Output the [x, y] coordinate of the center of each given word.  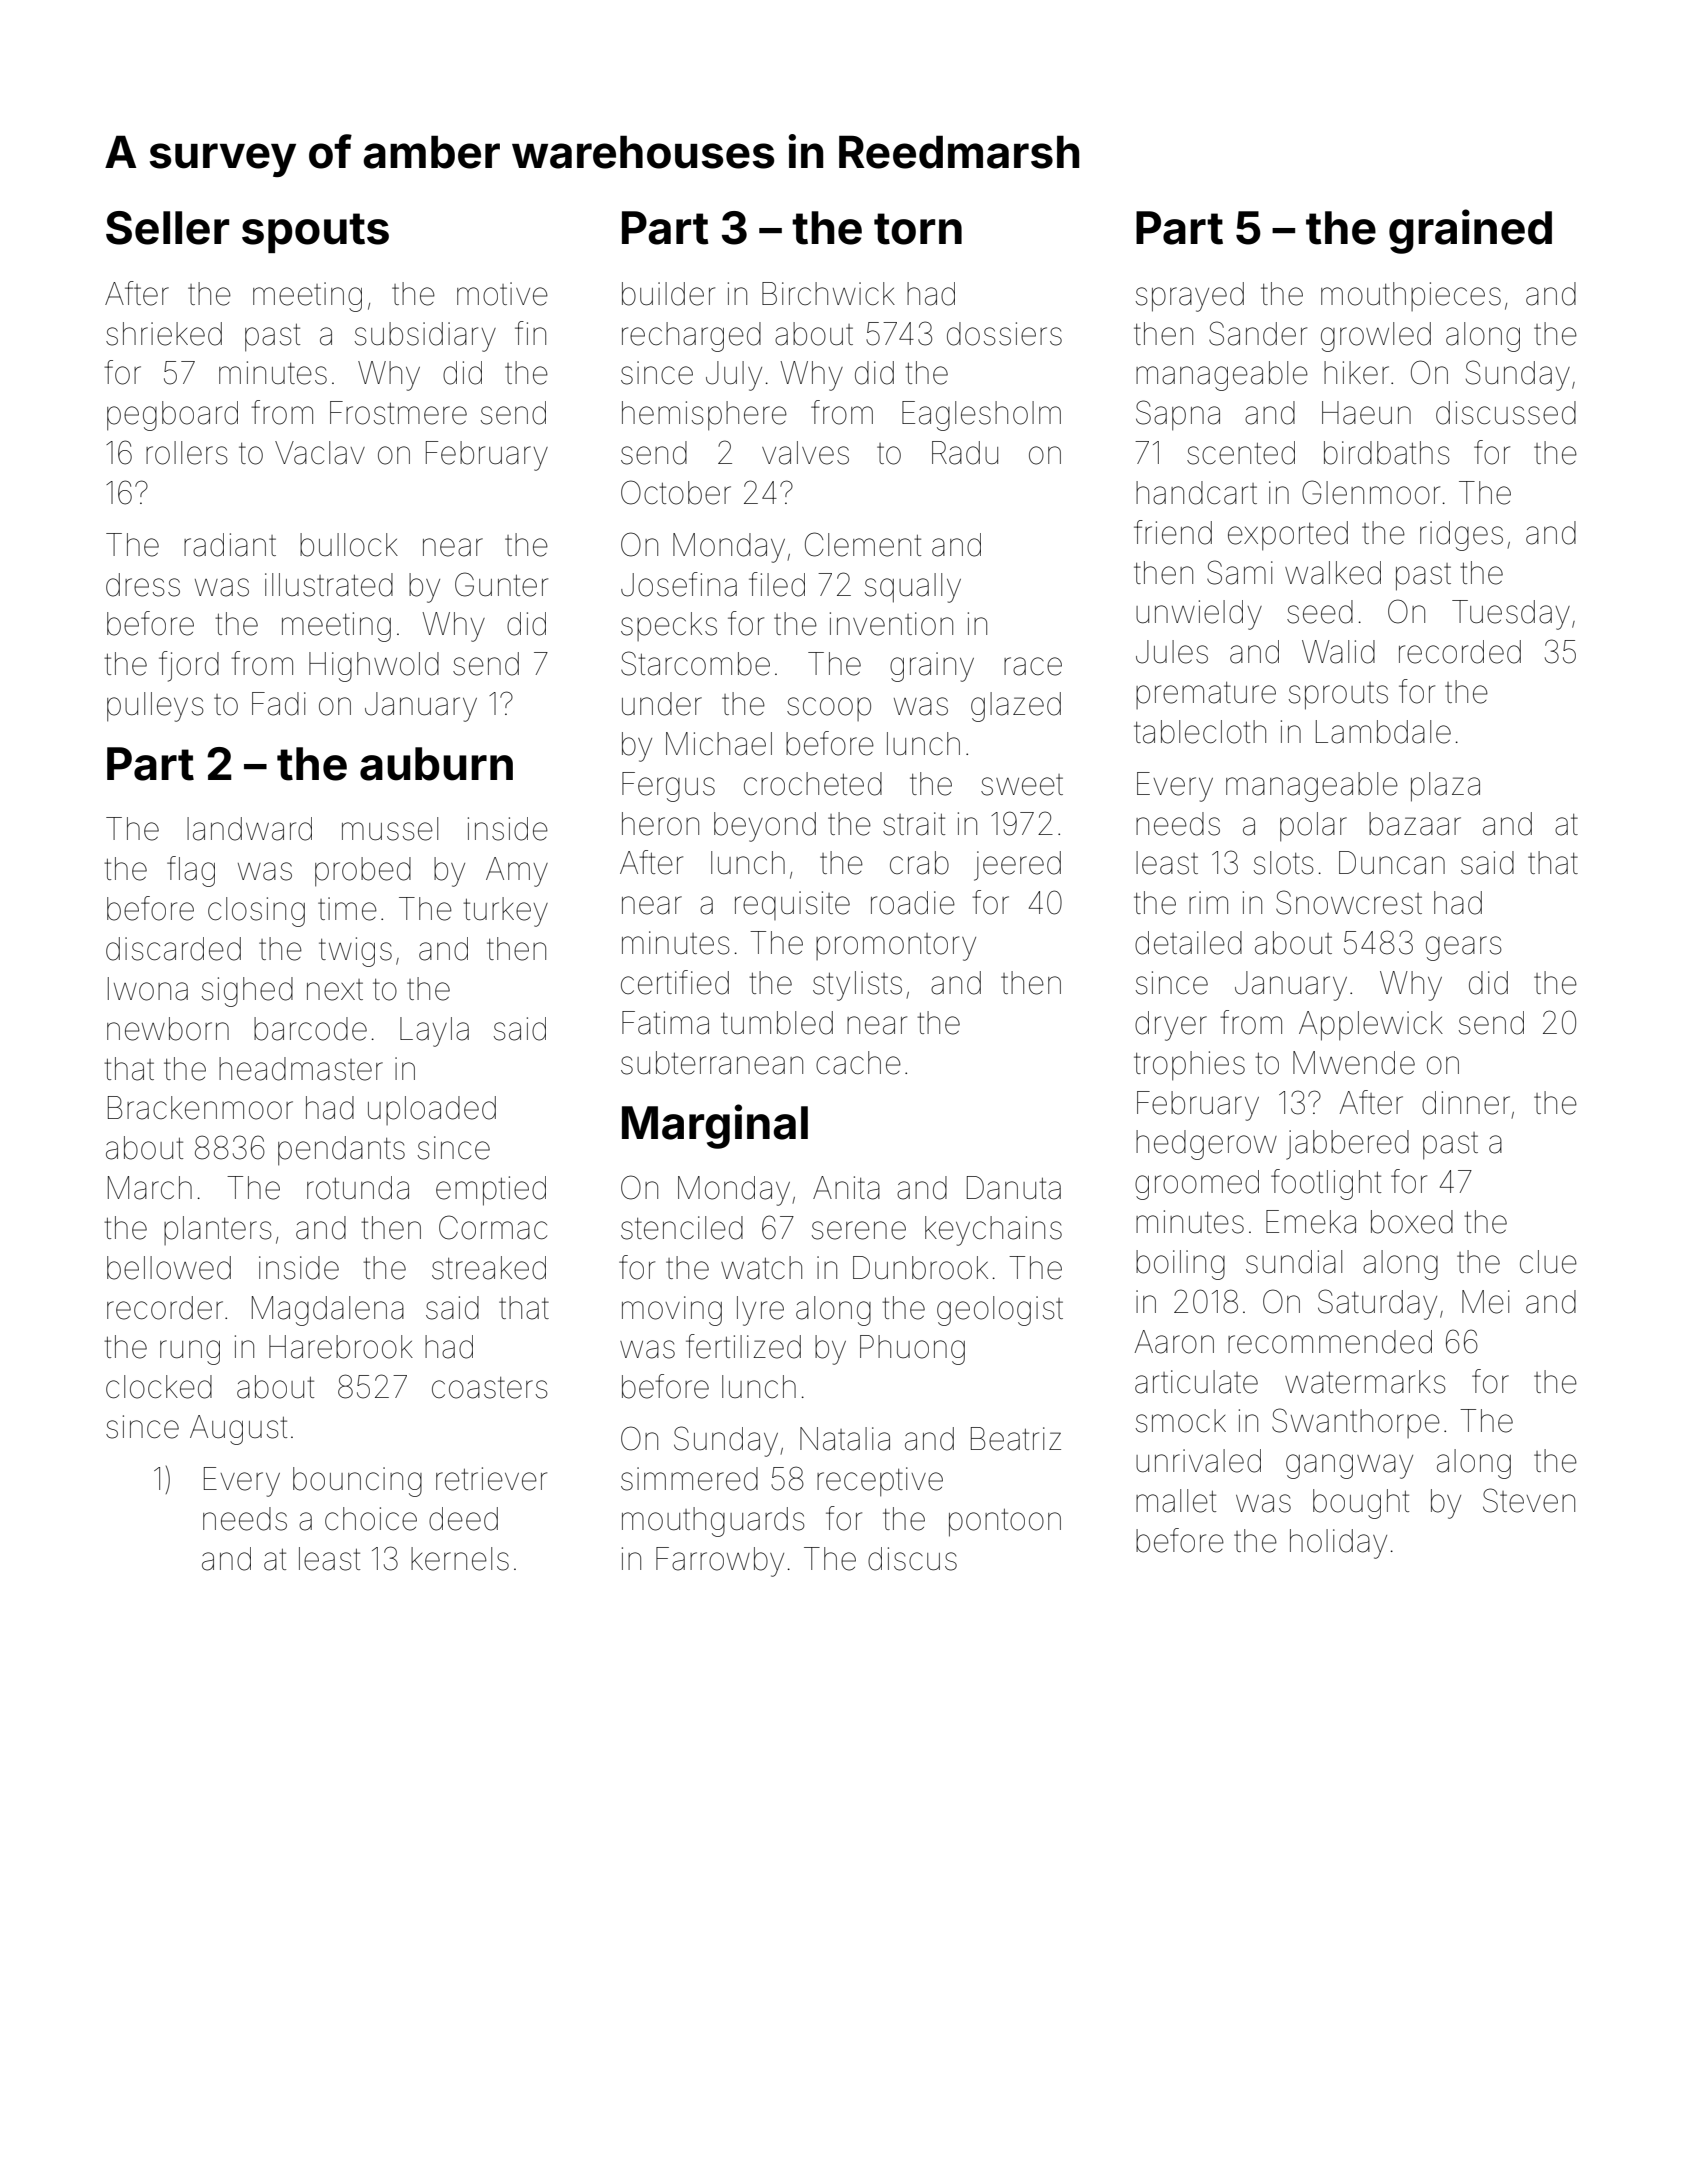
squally [913, 588]
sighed [247, 992]
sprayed [1190, 297]
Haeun [1366, 413]
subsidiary [425, 337]
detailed [1188, 943]
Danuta [1014, 1188]
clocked [159, 1387]
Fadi [279, 704]
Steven [1529, 1500]
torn [918, 229]
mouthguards [713, 1522]
